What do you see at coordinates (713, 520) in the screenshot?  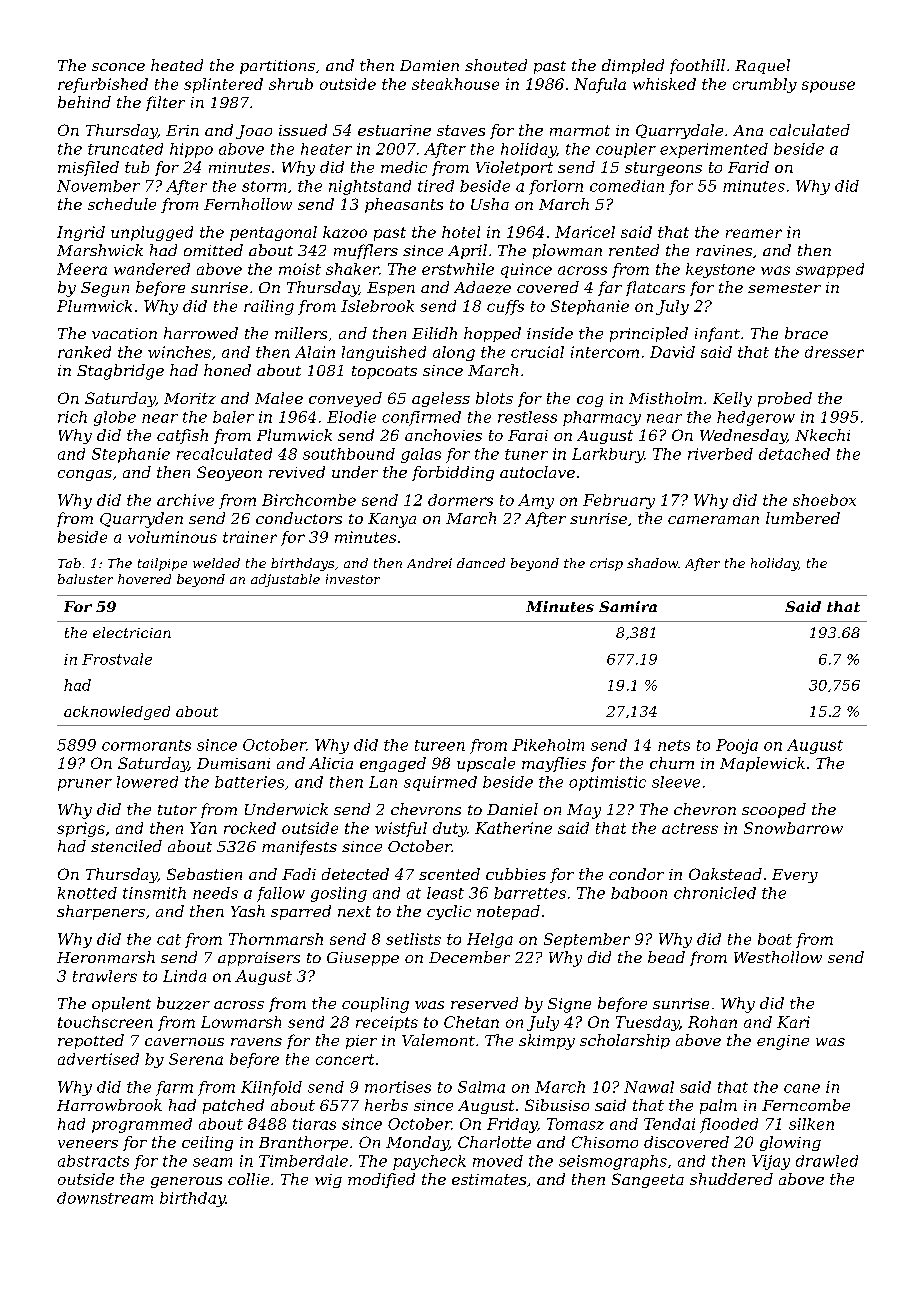 I see `cameraman` at bounding box center [713, 520].
